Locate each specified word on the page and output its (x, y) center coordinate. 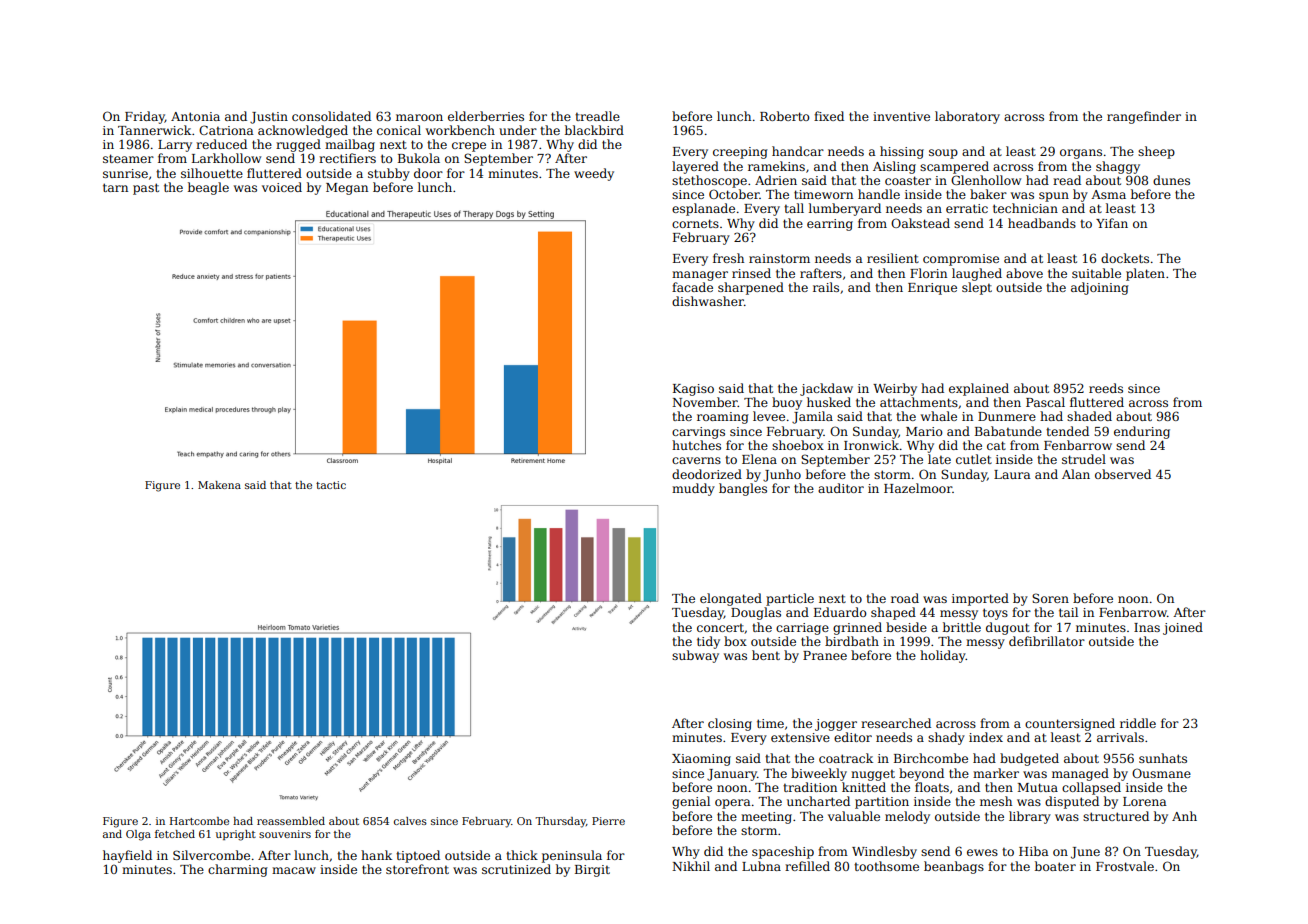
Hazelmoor (918, 488)
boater (1055, 866)
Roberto (785, 116)
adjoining (1100, 288)
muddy (693, 489)
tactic (331, 485)
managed (1080, 774)
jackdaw (826, 389)
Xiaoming (701, 760)
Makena (219, 485)
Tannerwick (154, 130)
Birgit (592, 871)
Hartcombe (199, 821)
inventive (901, 116)
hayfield (127, 856)
